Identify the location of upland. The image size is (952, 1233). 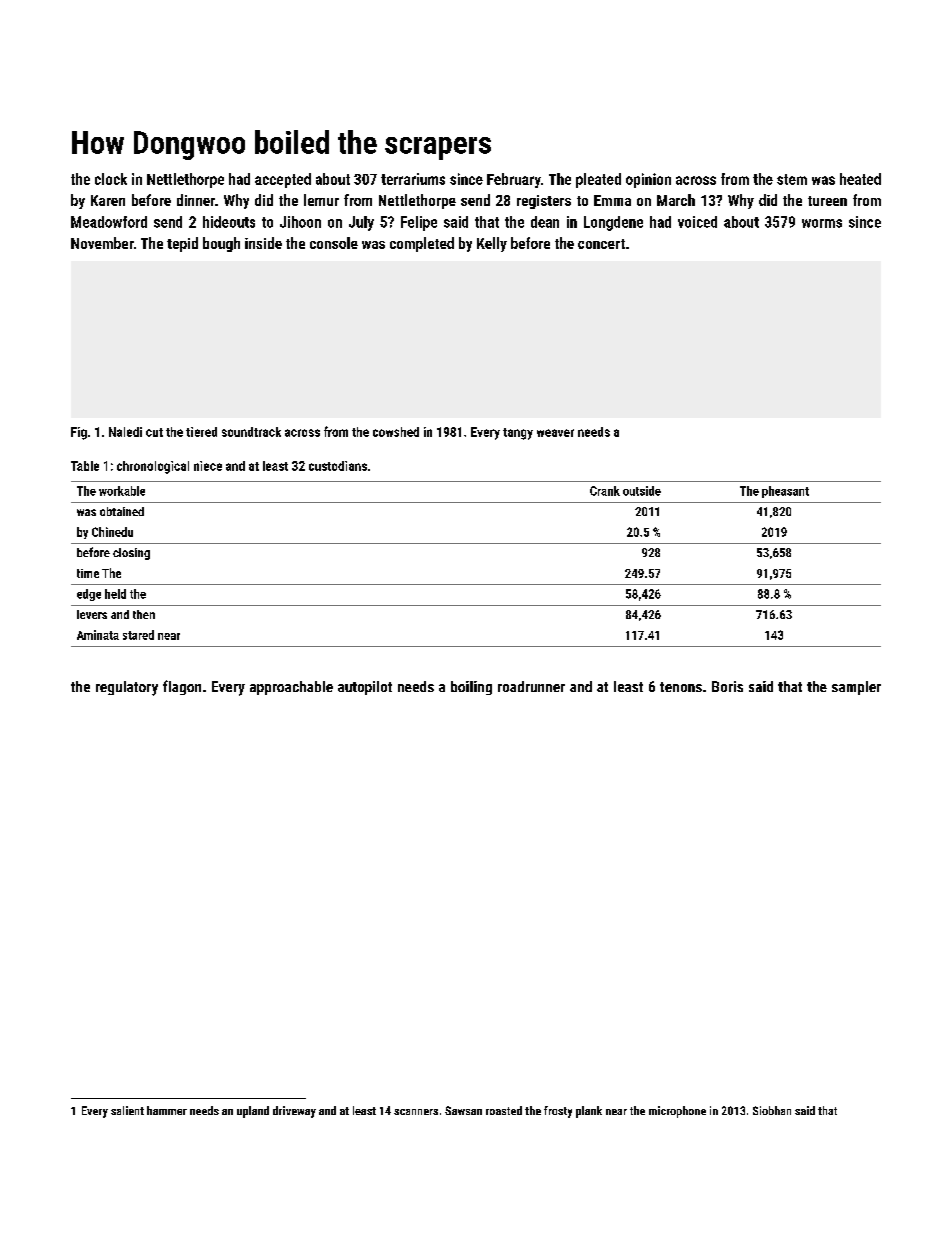
(253, 1112).
